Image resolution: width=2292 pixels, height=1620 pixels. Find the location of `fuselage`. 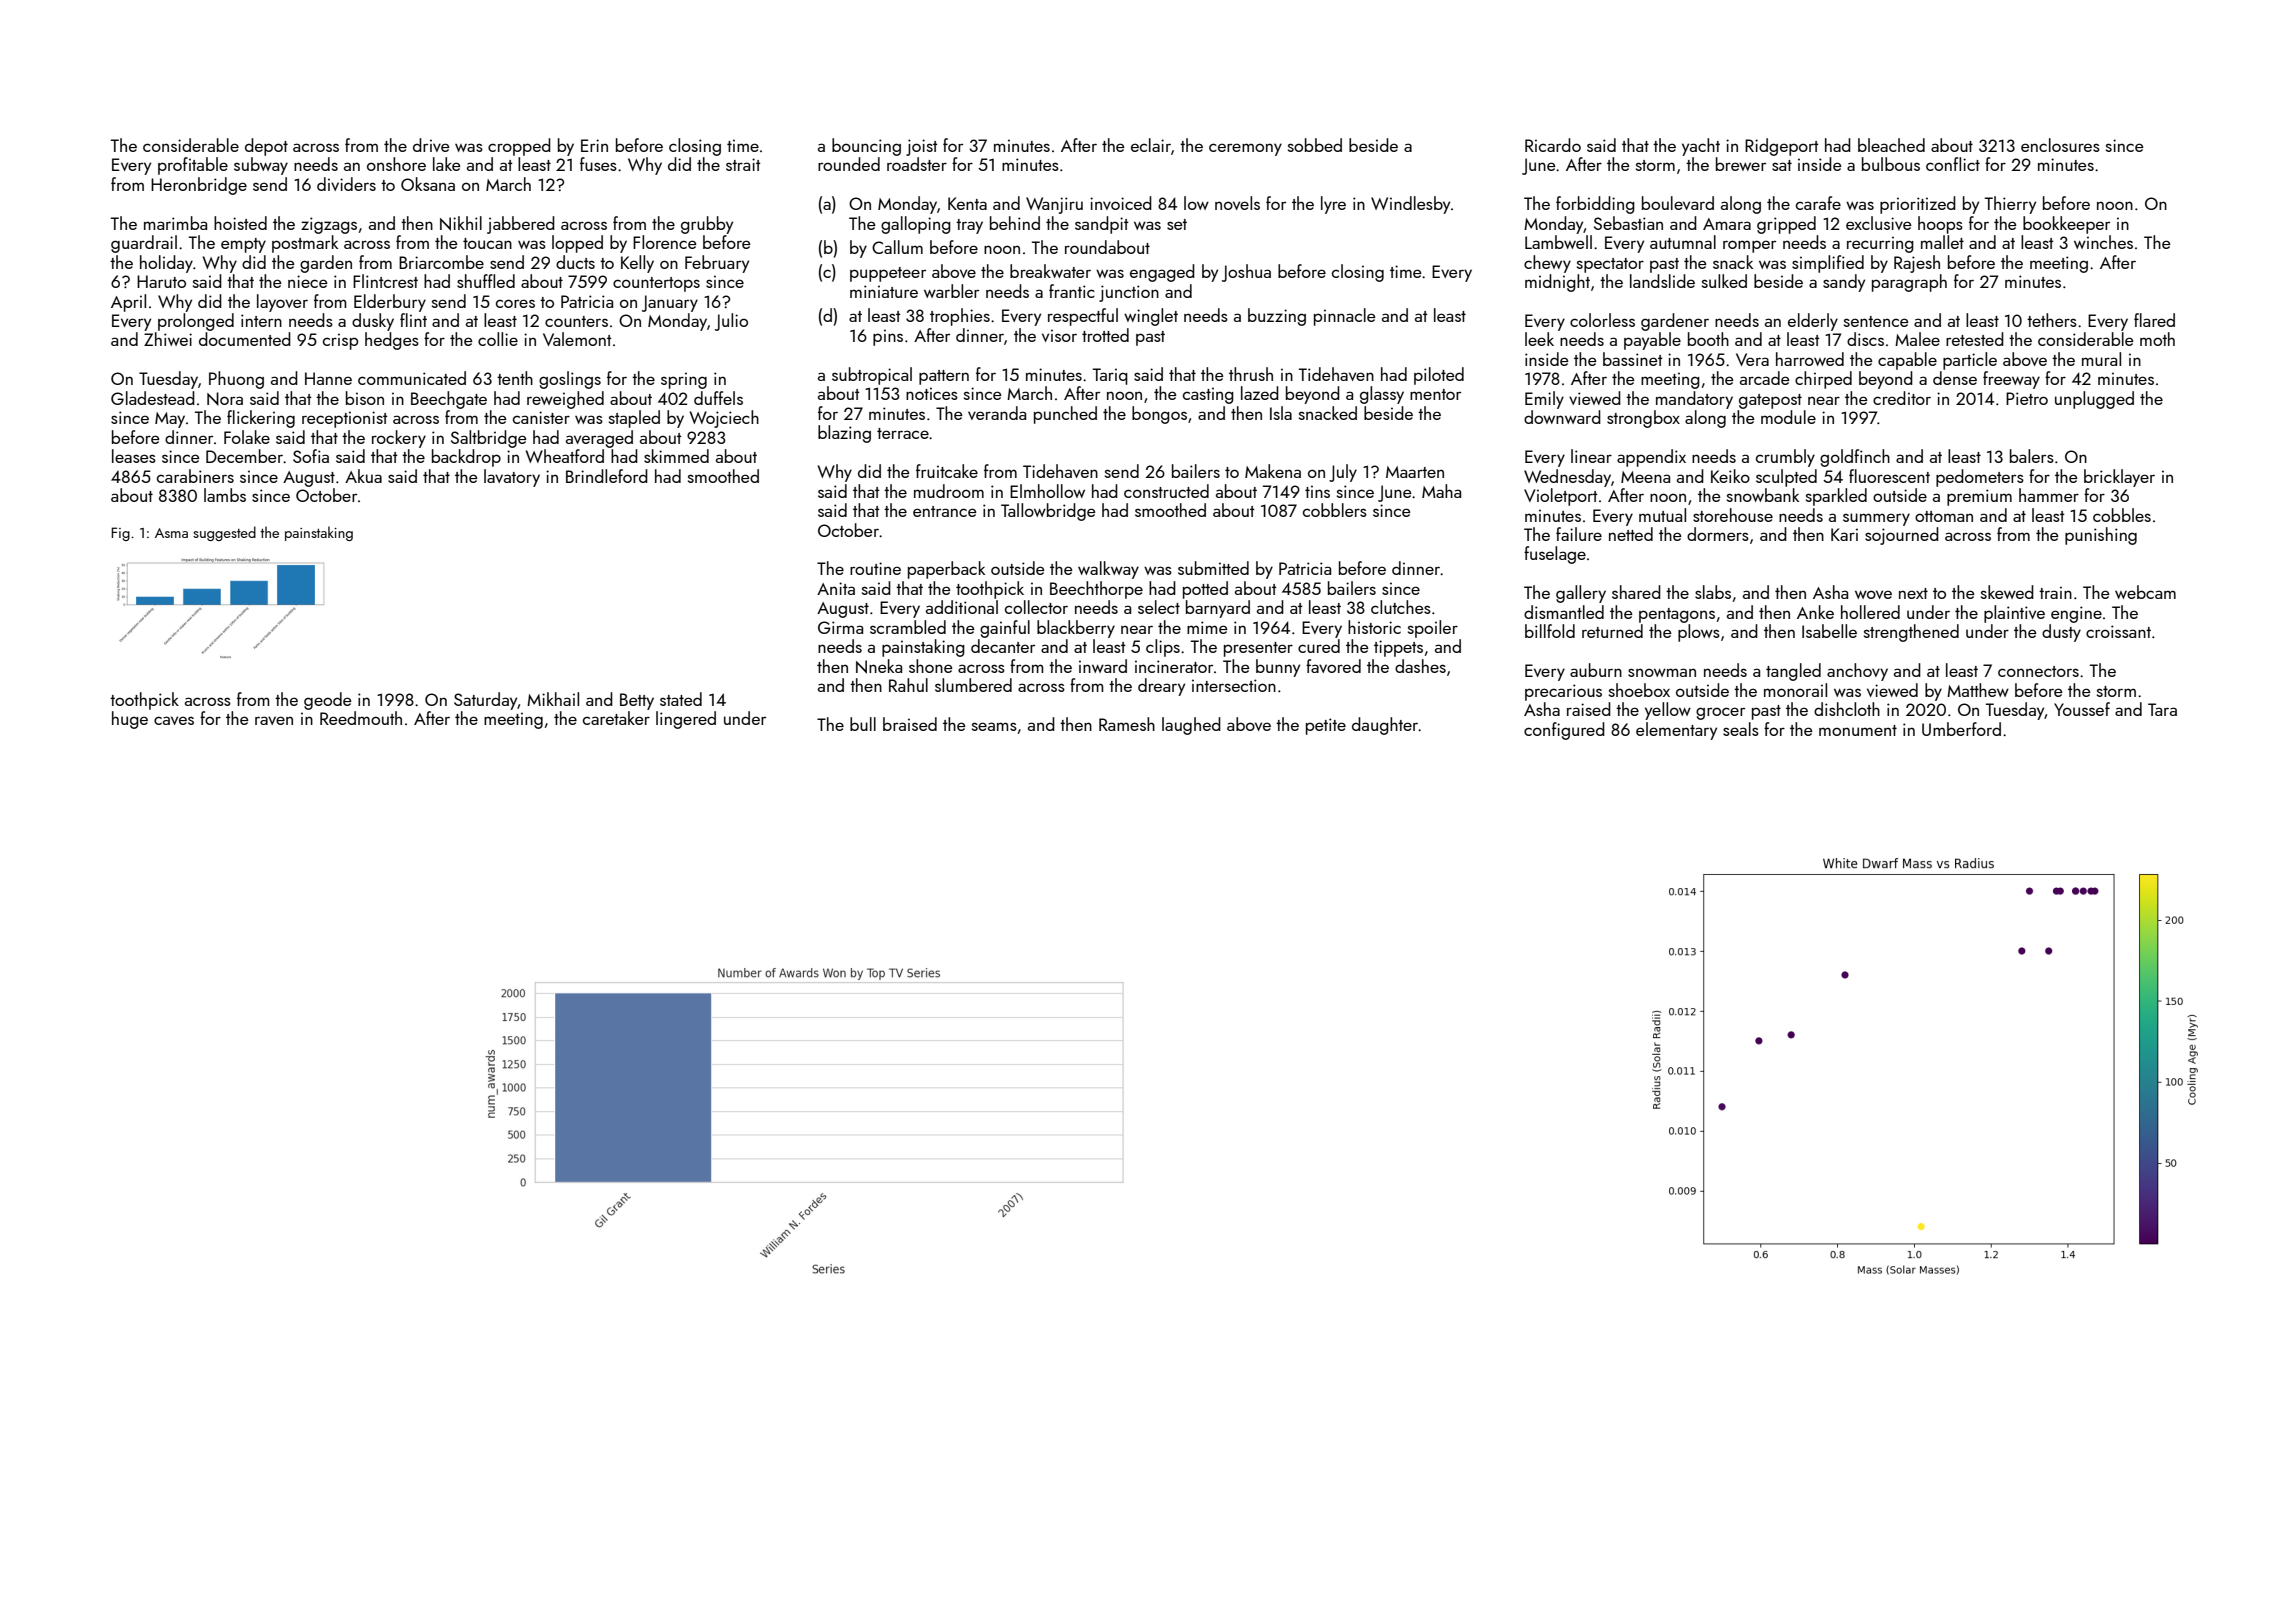

fuselage is located at coordinates (1555, 555).
